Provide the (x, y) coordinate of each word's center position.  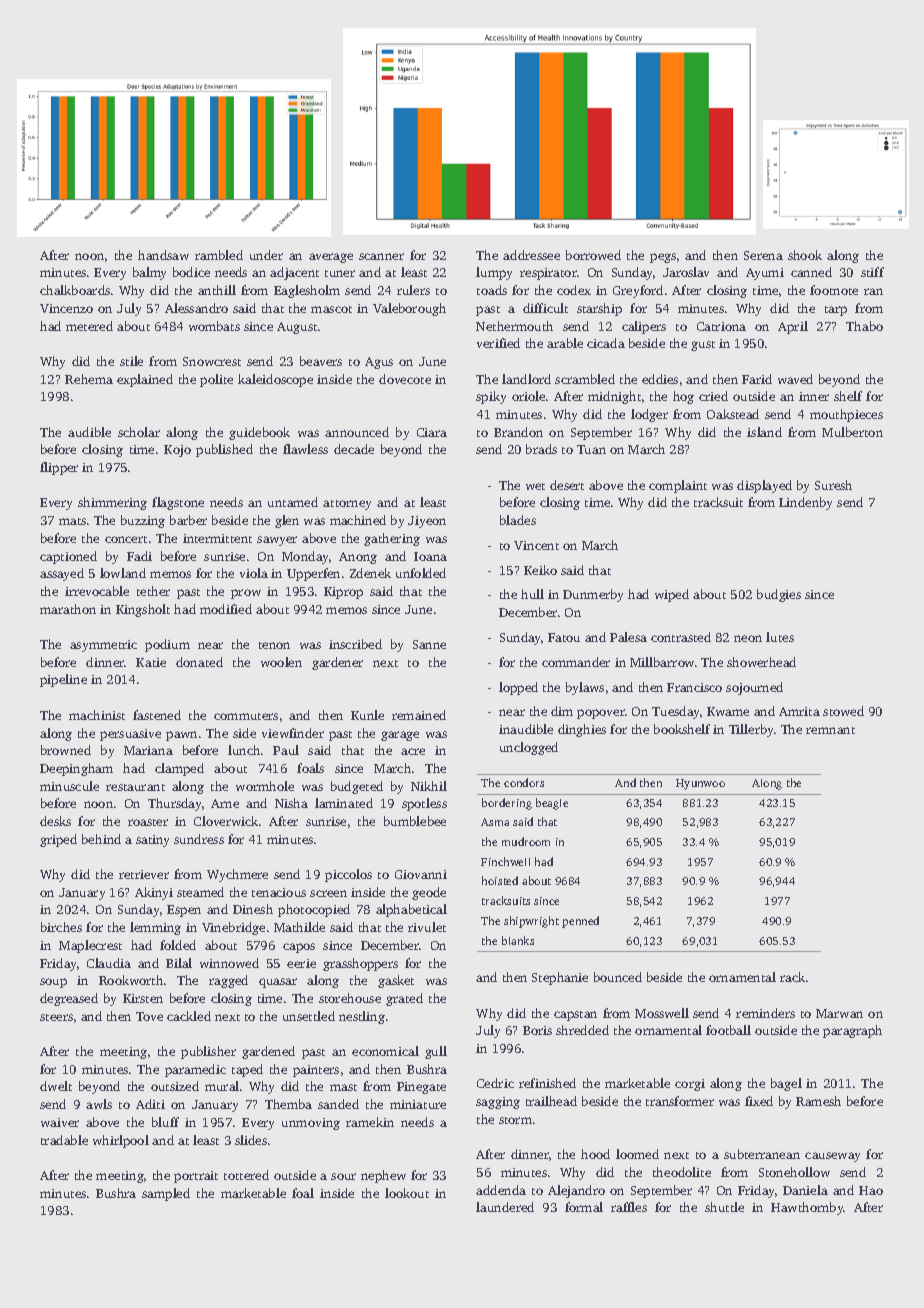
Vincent (536, 545)
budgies (779, 595)
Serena (763, 255)
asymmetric (103, 646)
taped (247, 1070)
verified (498, 343)
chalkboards (75, 290)
